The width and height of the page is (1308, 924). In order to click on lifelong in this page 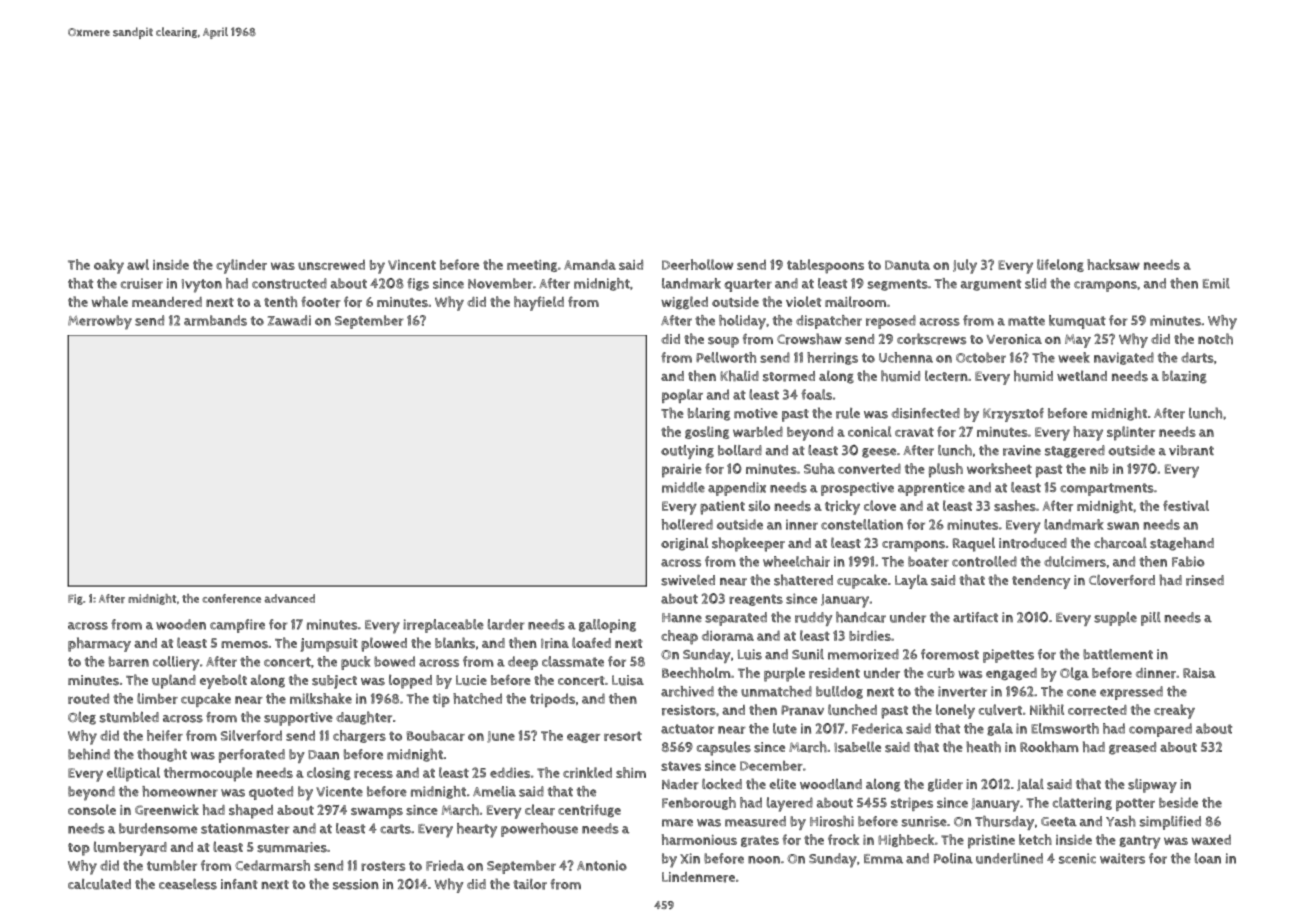, I will do `click(1060, 265)`.
